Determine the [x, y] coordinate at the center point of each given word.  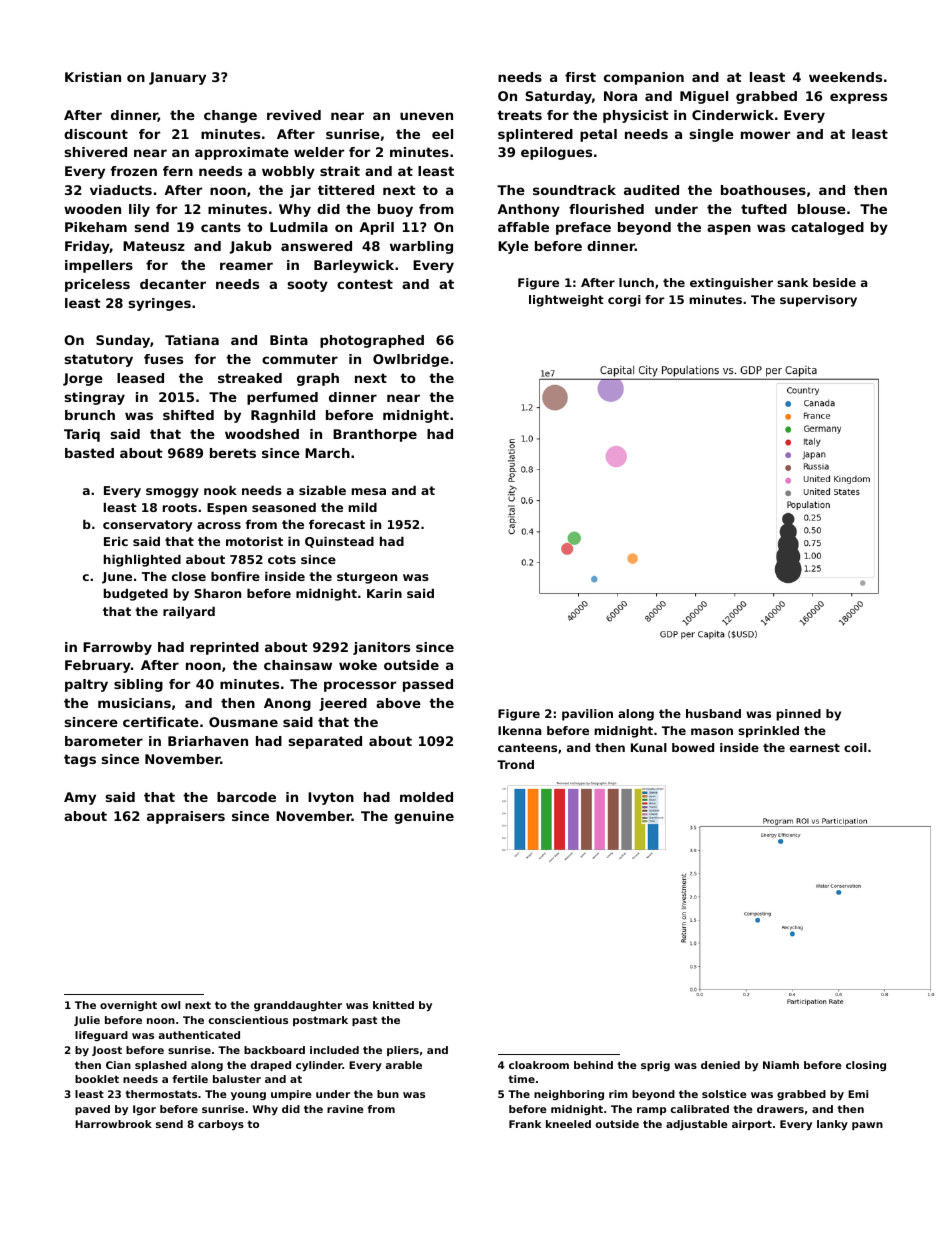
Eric [116, 541]
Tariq [82, 435]
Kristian [93, 77]
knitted [393, 1005]
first [580, 77]
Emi [858, 1094]
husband [713, 713]
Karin [384, 593]
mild [363, 507]
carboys [221, 1125]
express [858, 98]
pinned [798, 715]
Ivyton [331, 798]
